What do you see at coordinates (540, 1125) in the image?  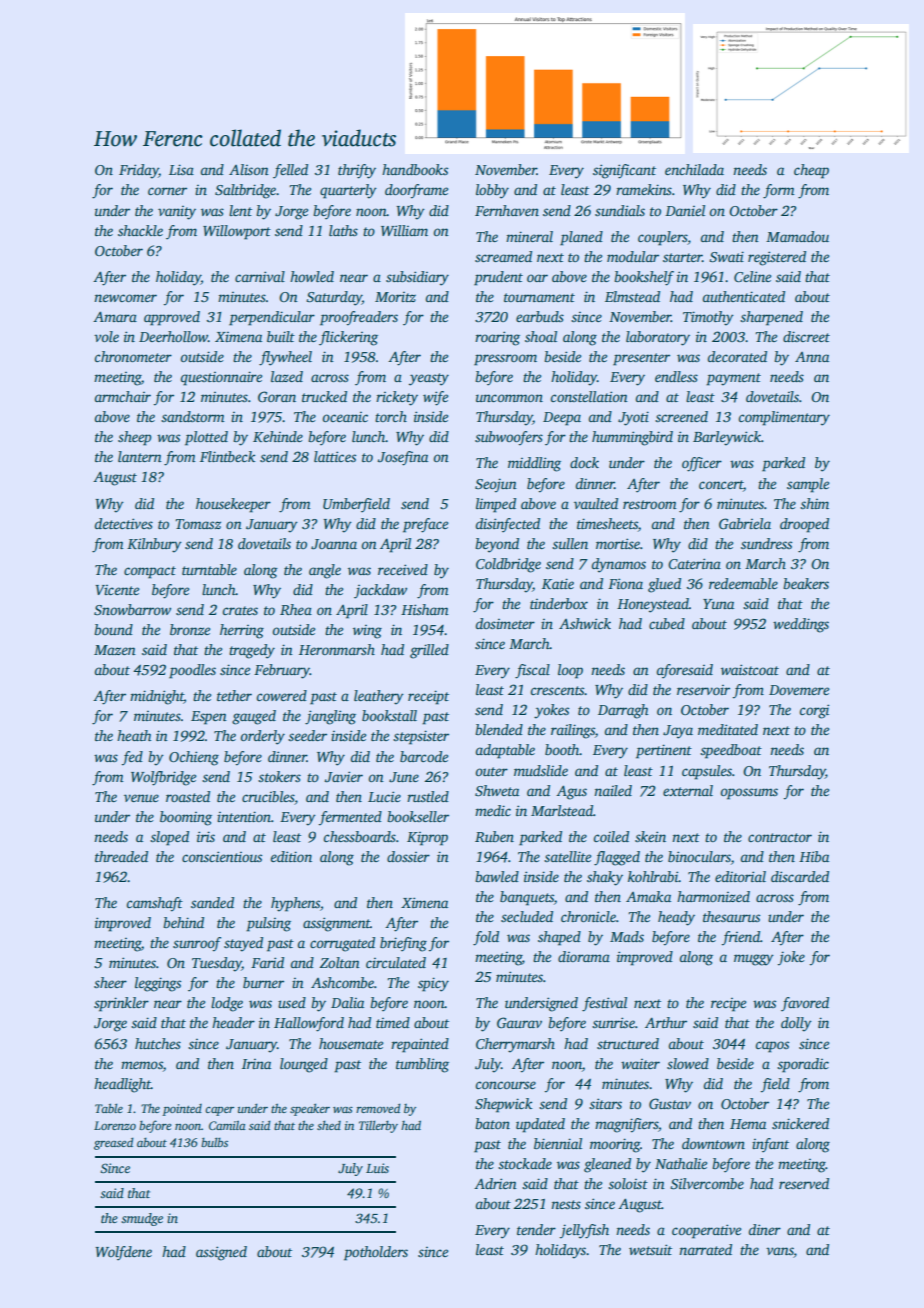 I see `updated` at bounding box center [540, 1125].
